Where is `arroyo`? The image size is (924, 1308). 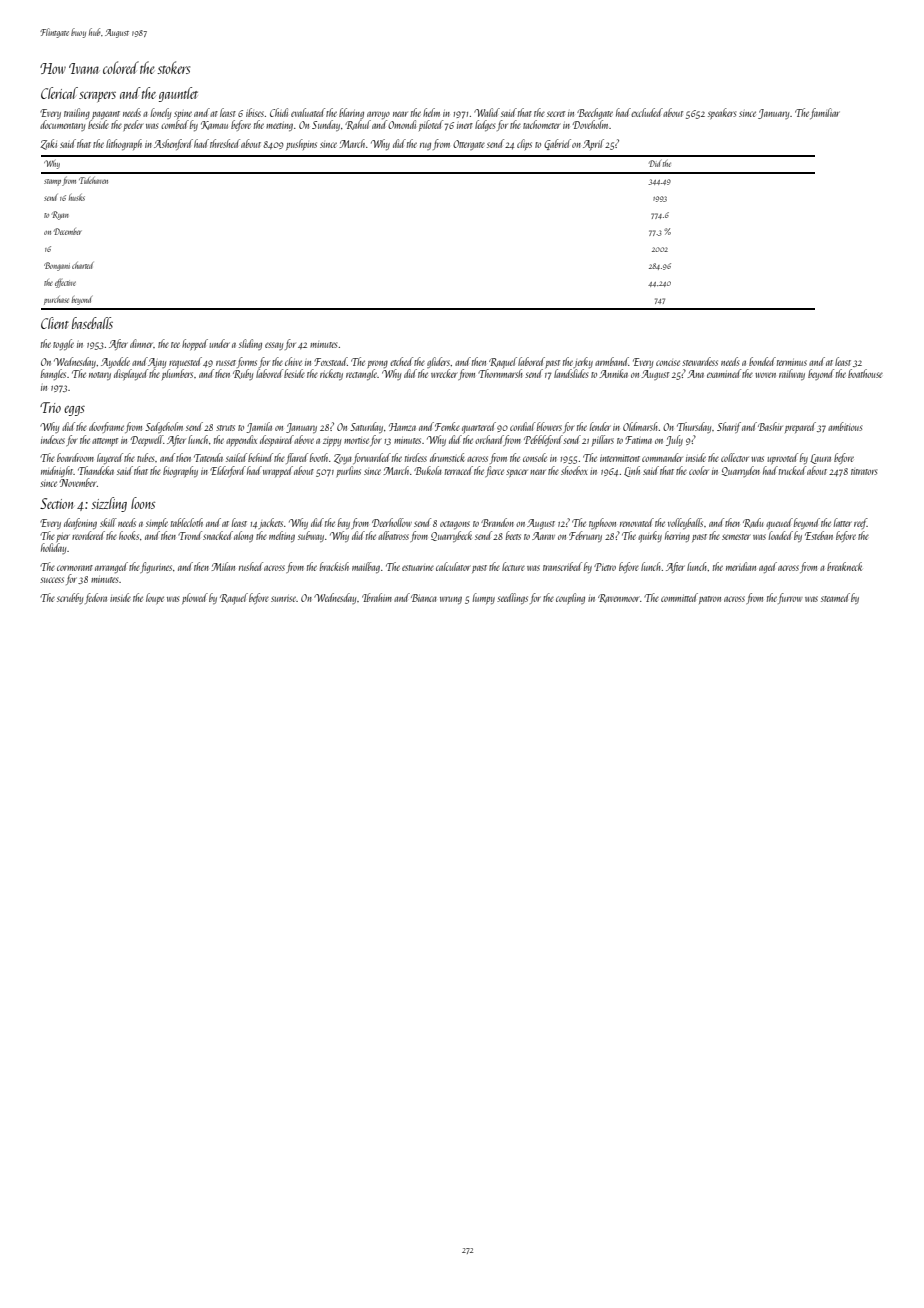 arroyo is located at coordinates (378, 115).
